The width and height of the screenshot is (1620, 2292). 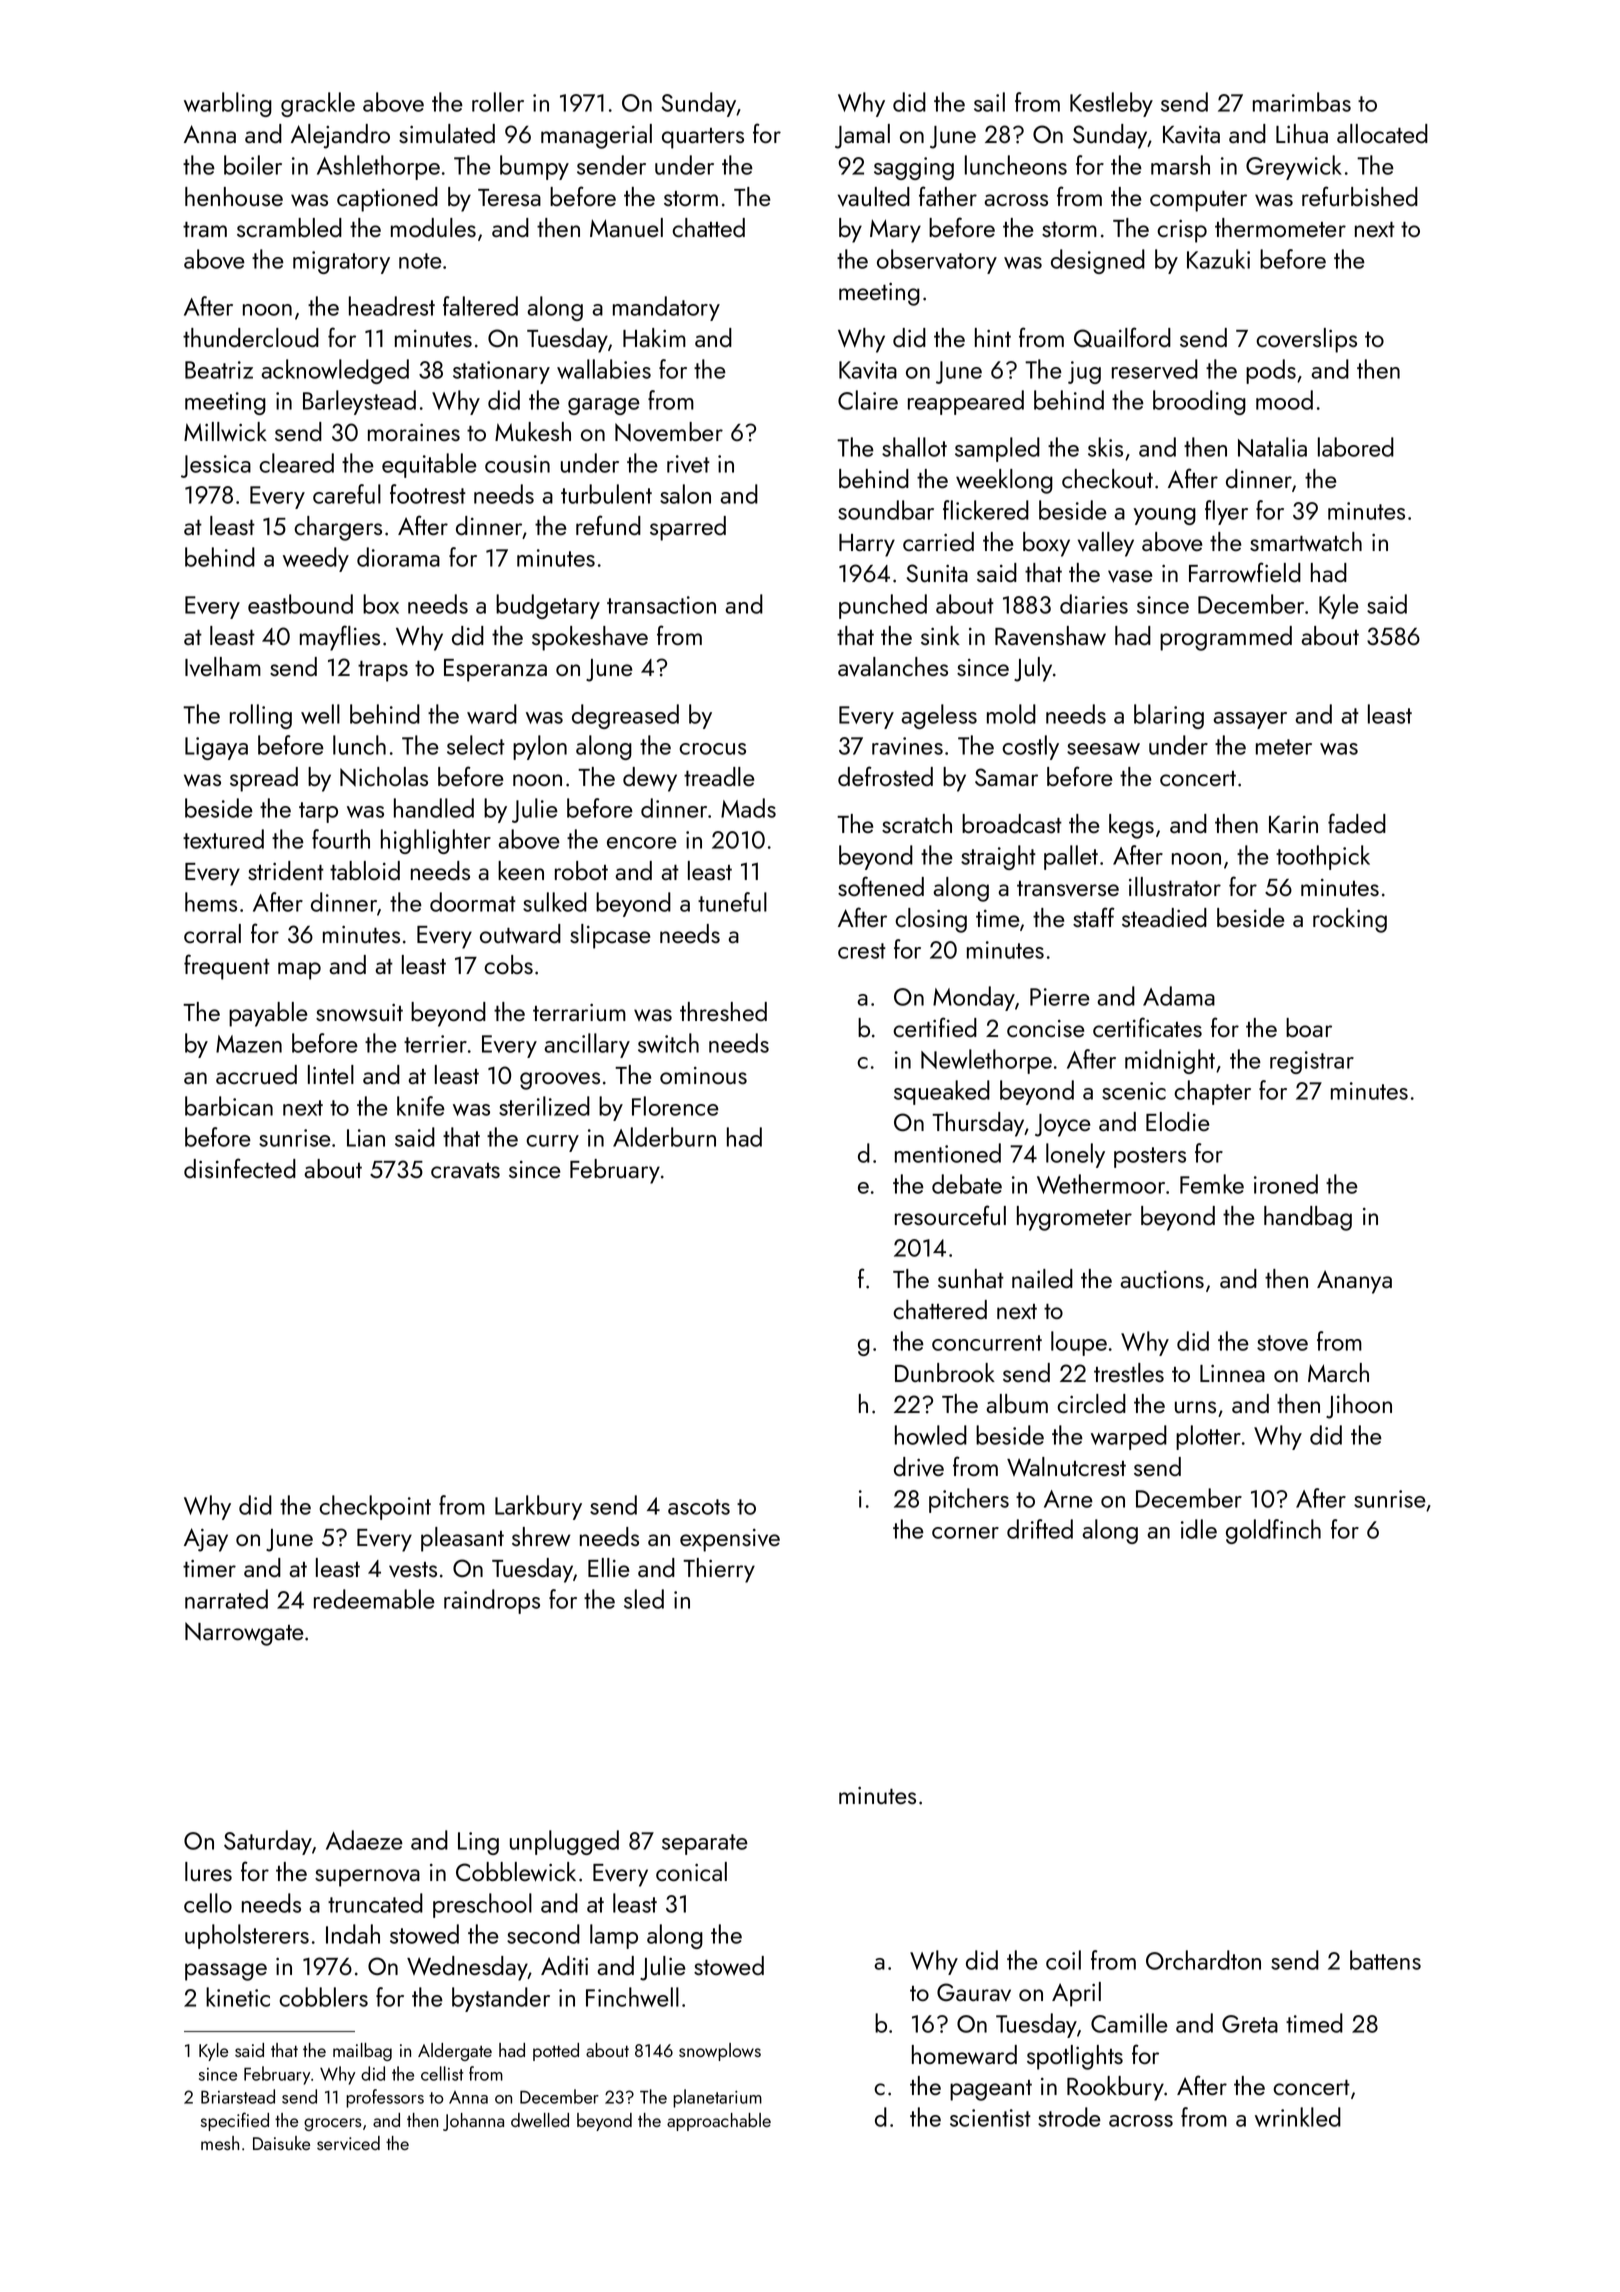 What do you see at coordinates (264, 779) in the screenshot?
I see `spread` at bounding box center [264, 779].
